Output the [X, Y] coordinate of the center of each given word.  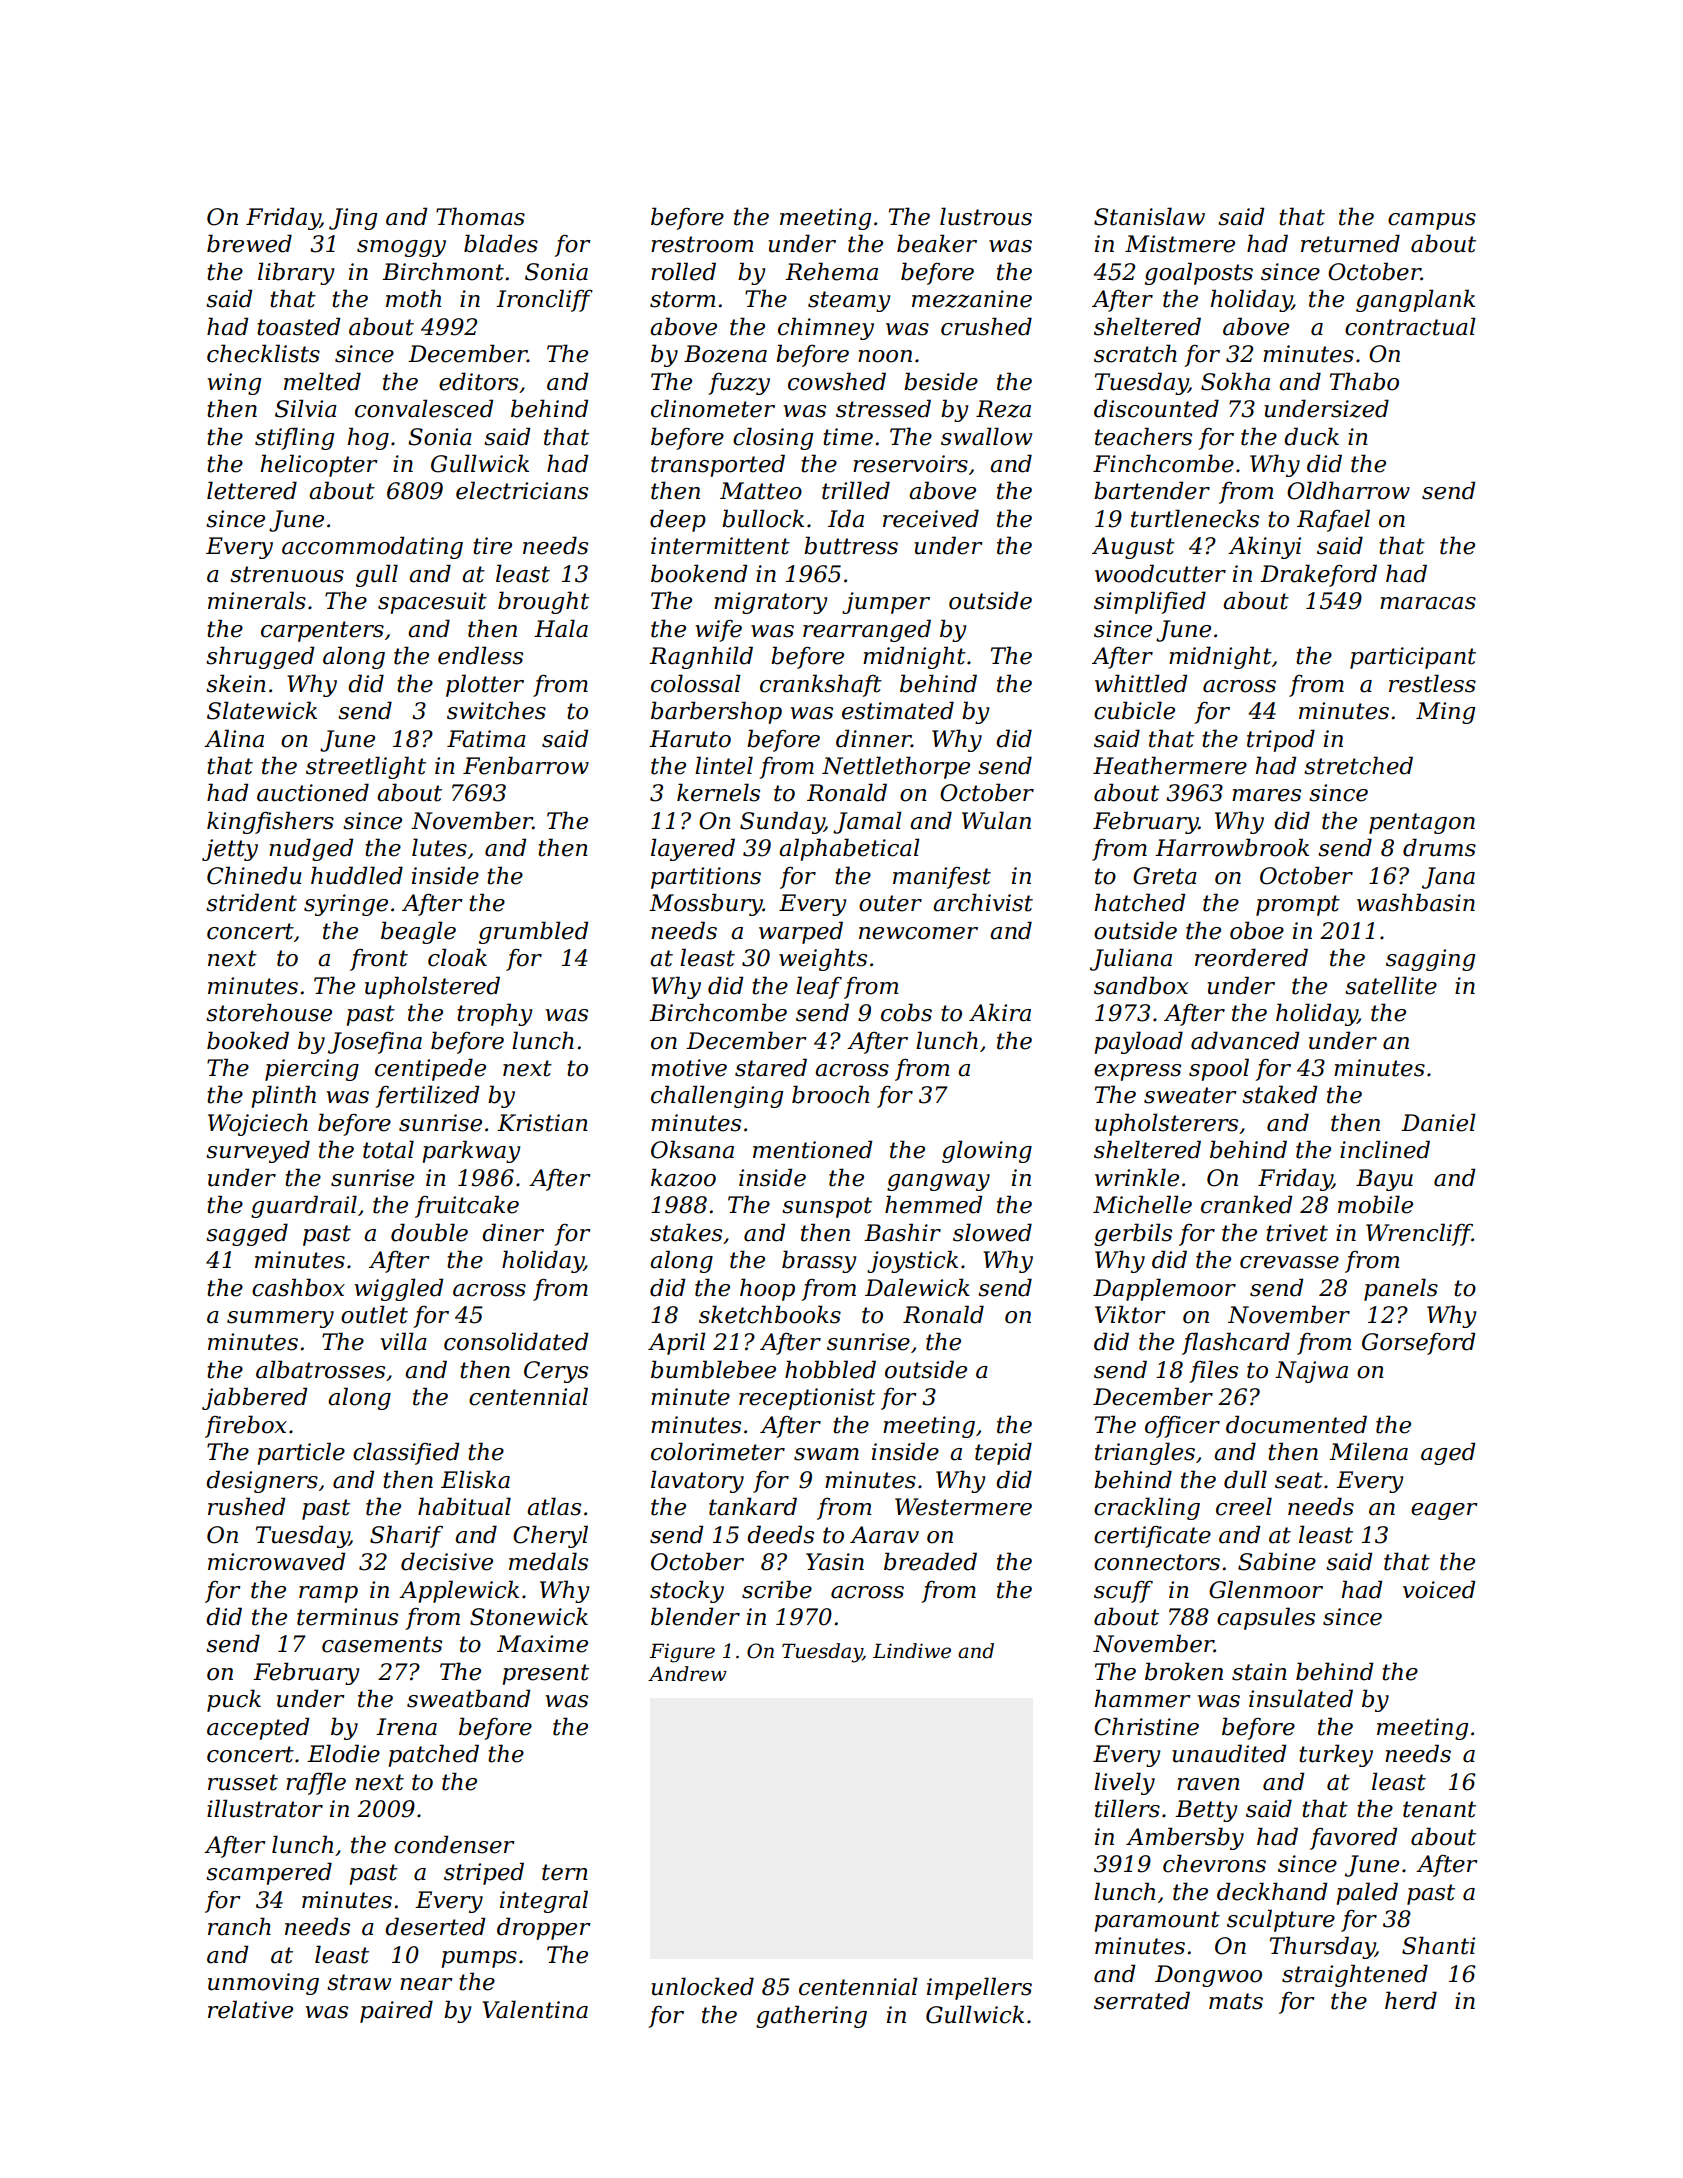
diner [513, 1232]
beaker [937, 243]
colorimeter [718, 1451]
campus [1432, 221]
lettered [252, 490]
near [426, 1984]
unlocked [702, 1986]
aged [1448, 1453]
